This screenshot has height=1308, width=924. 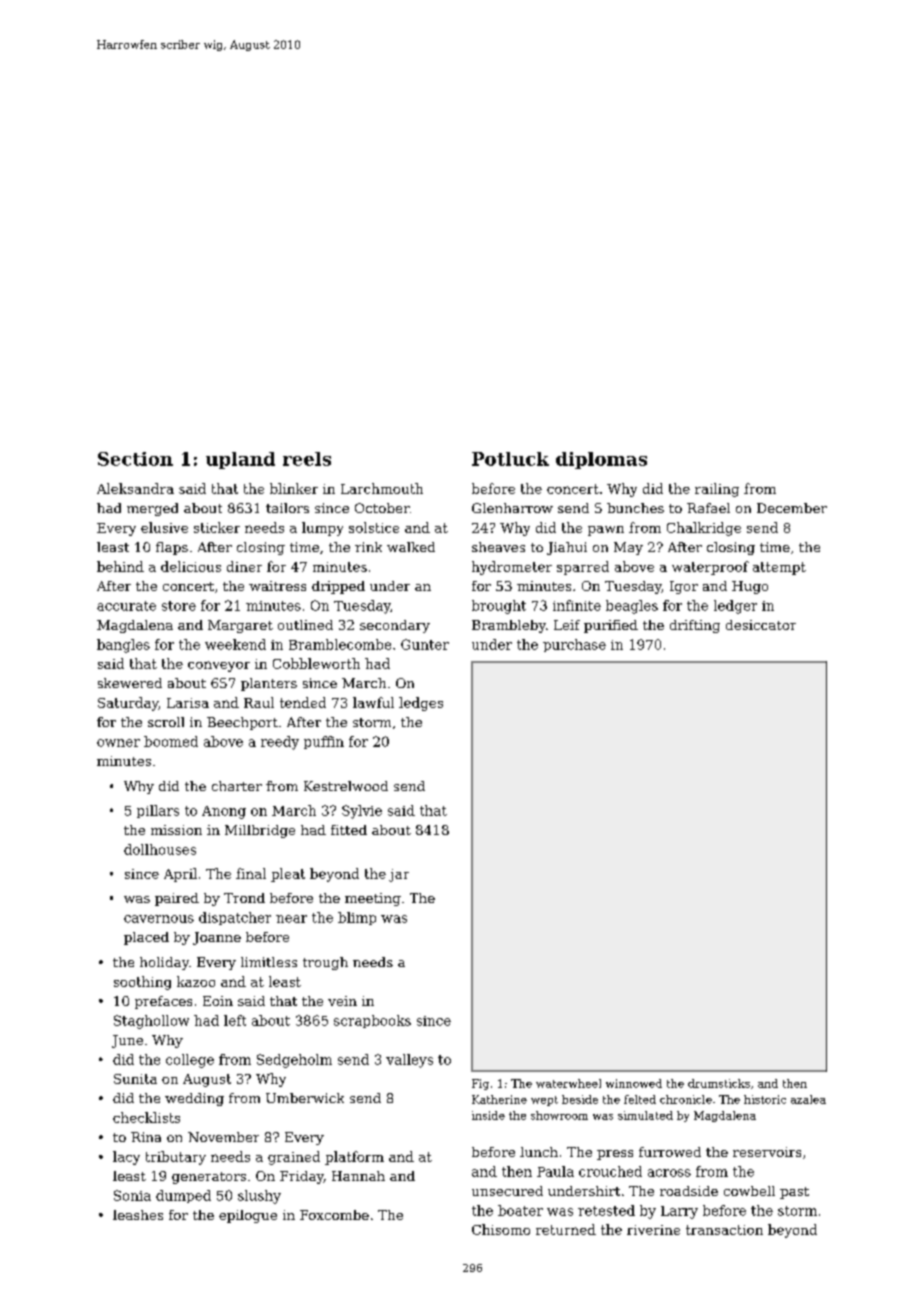 What do you see at coordinates (399, 875) in the screenshot?
I see `jar` at bounding box center [399, 875].
